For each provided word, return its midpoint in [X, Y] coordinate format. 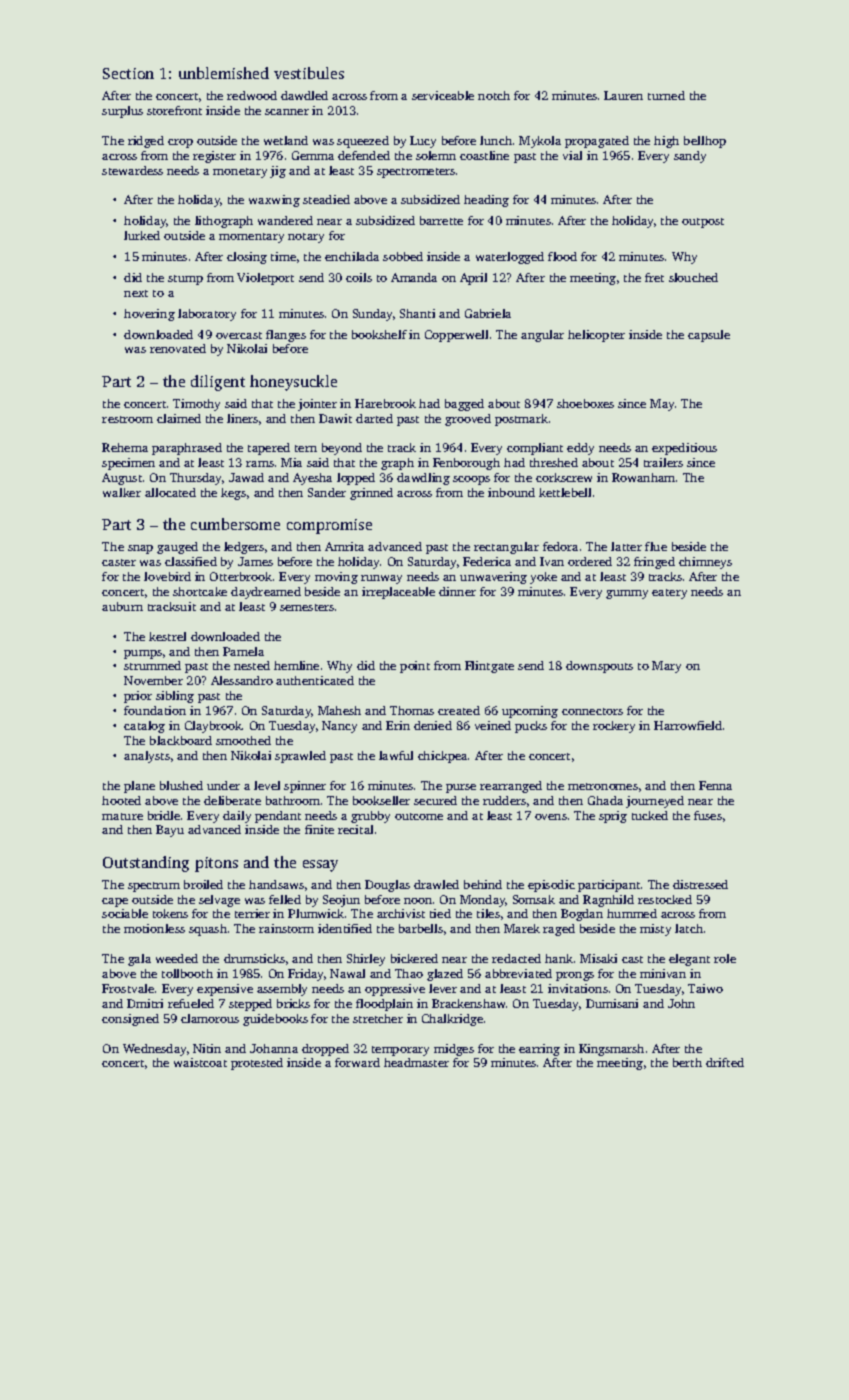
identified [345, 928]
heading [486, 201]
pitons [216, 864]
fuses [708, 815]
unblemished [224, 73]
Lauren [623, 95]
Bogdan [582, 915]
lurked [142, 235]
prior [138, 697]
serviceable [443, 95]
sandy [690, 157]
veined [493, 725]
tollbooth [187, 973]
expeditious [684, 449]
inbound [511, 492]
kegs [233, 494]
